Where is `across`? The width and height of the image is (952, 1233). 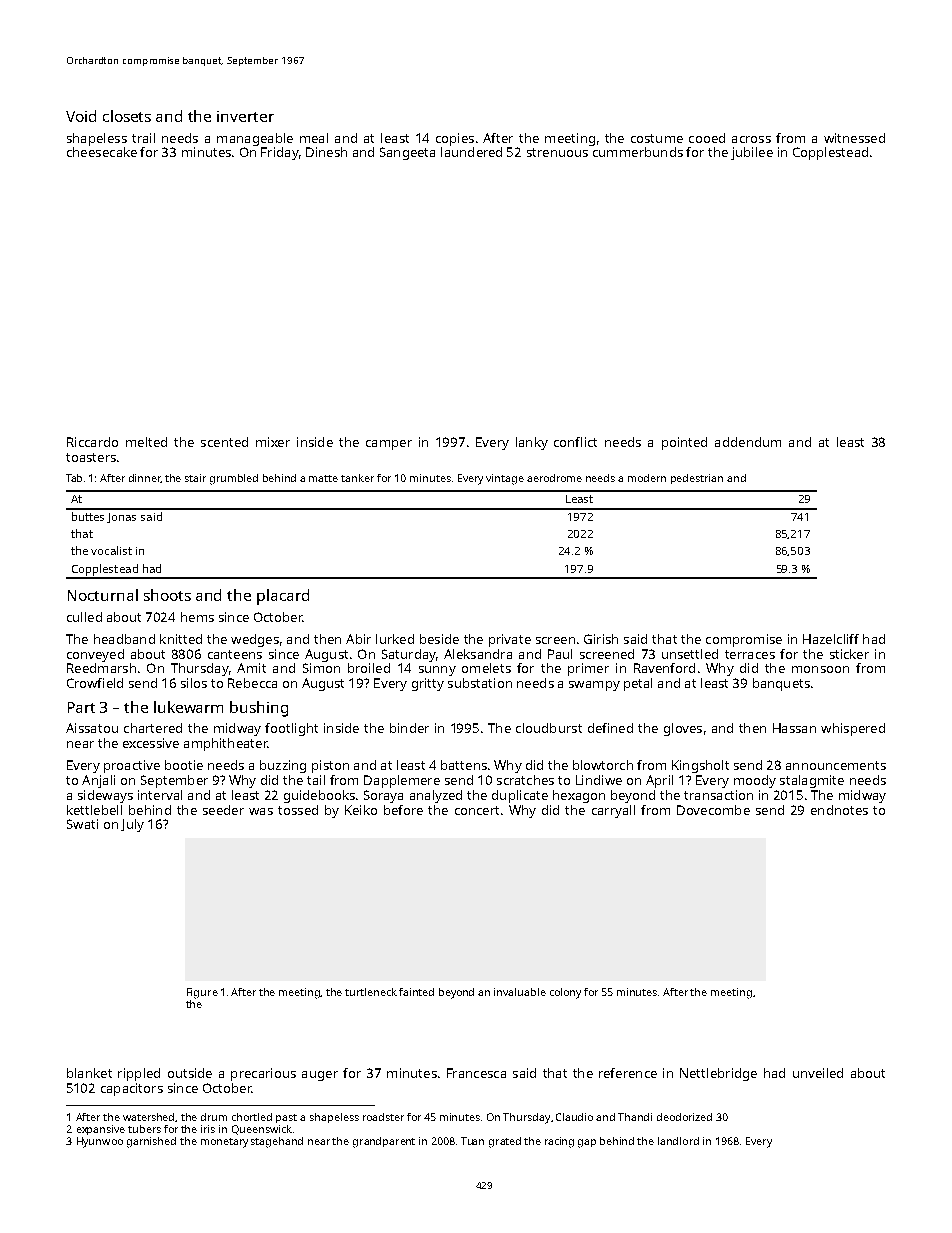 across is located at coordinates (751, 139).
